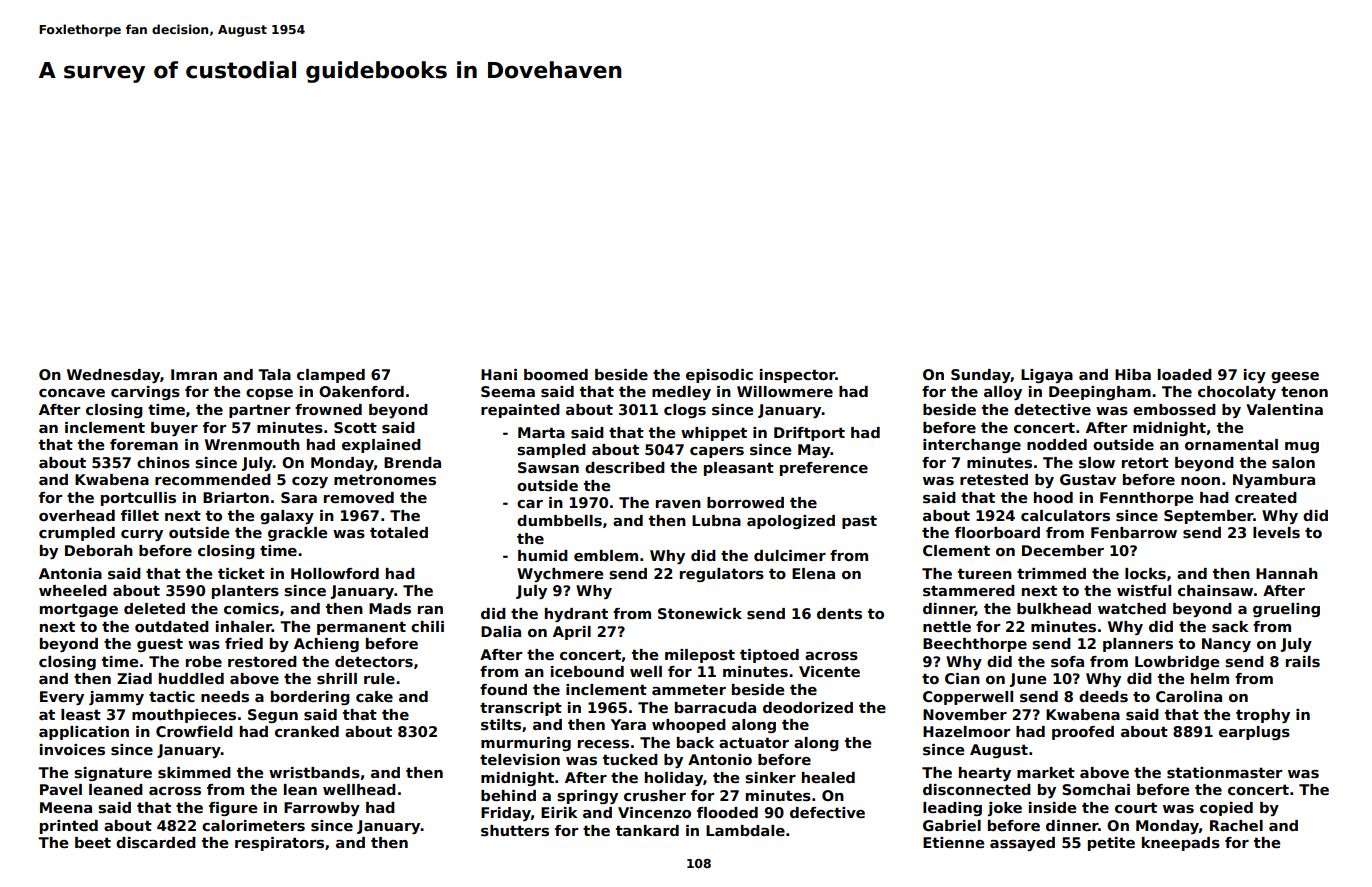 This screenshot has height=887, width=1372. Describe the element at coordinates (1286, 610) in the screenshot. I see `grueling` at that location.
